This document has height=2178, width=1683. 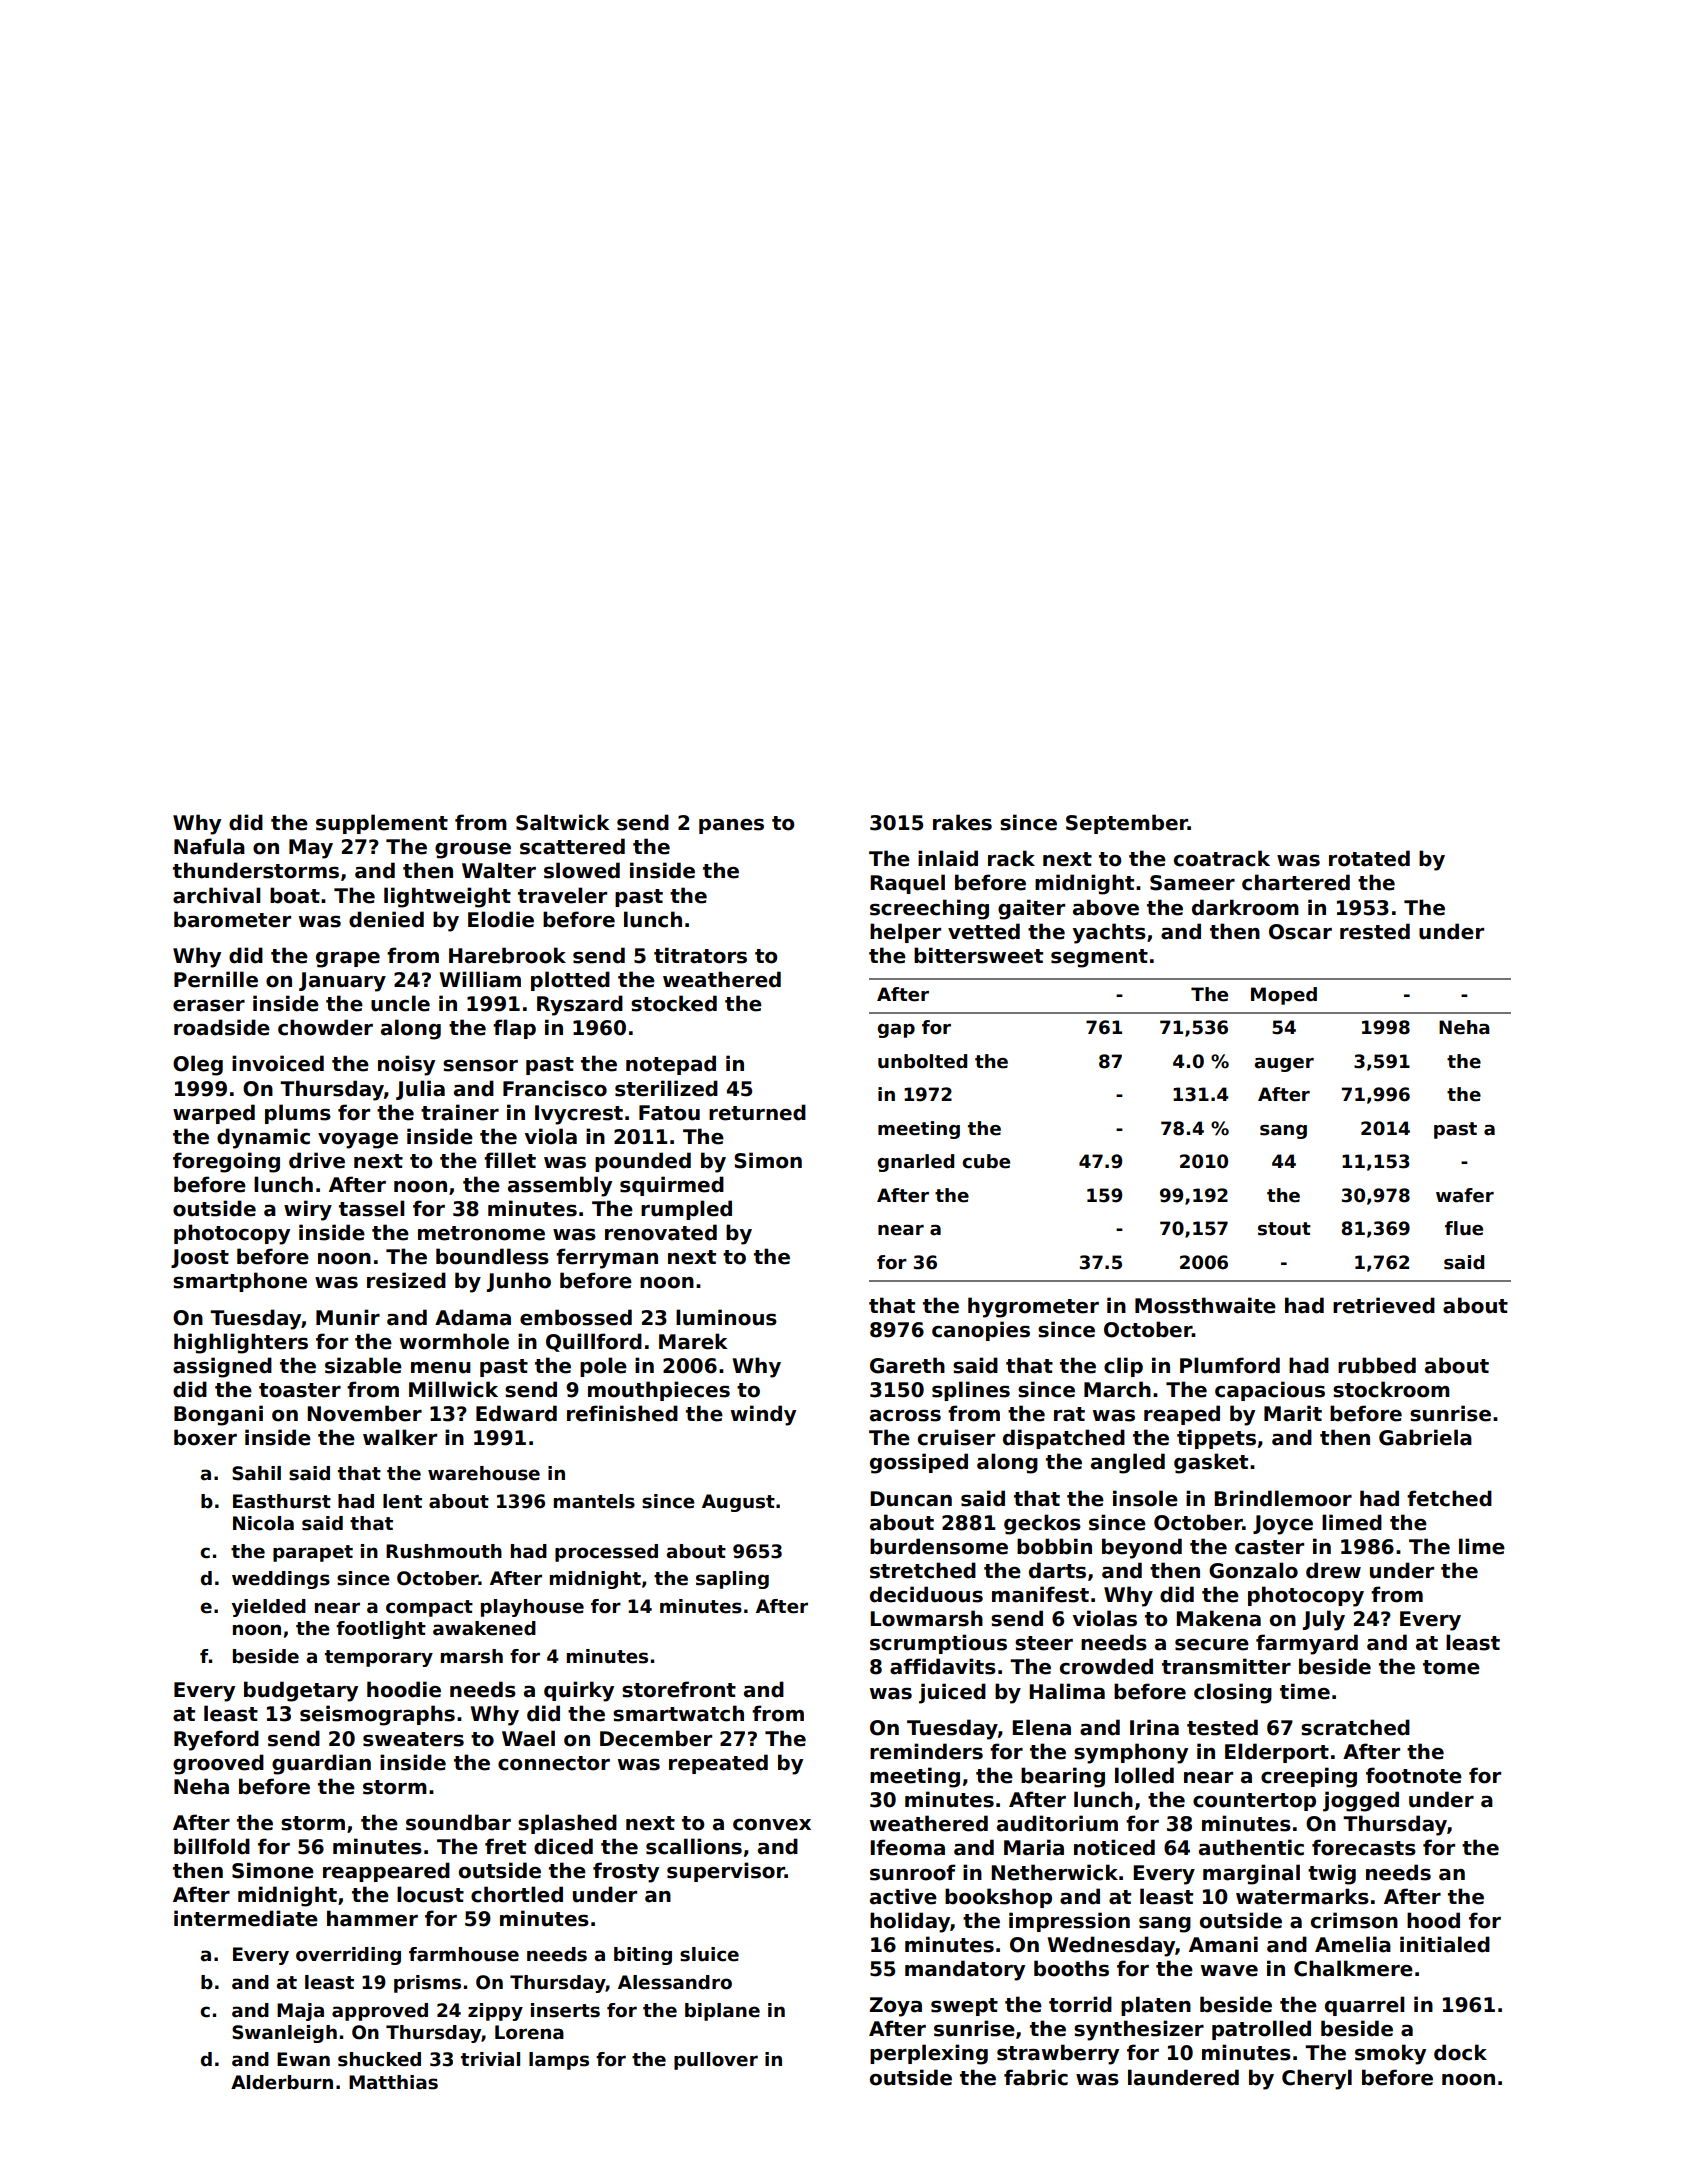 What do you see at coordinates (300, 2012) in the document?
I see `Maja` at bounding box center [300, 2012].
